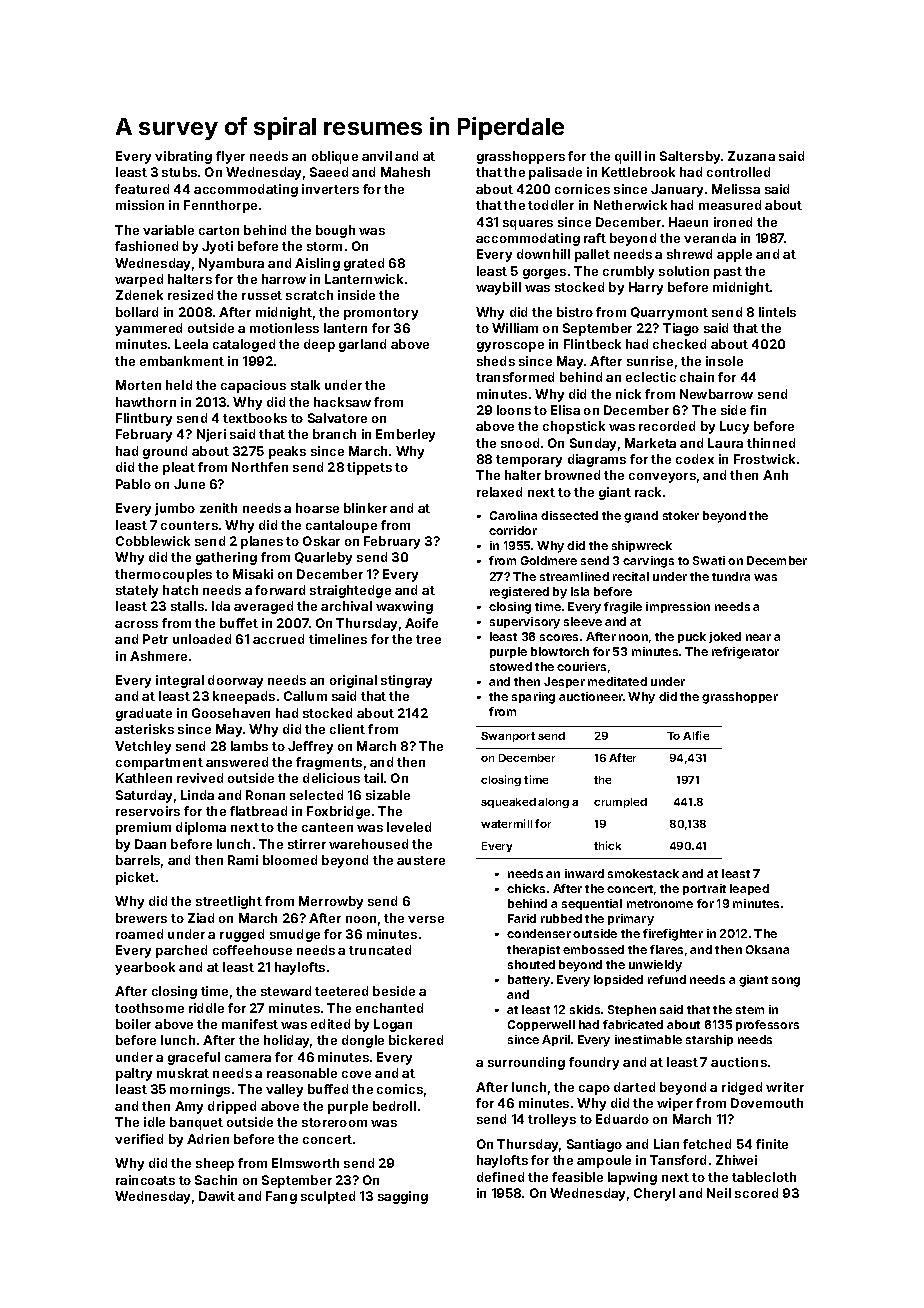  I want to click on stem, so click(750, 1010).
